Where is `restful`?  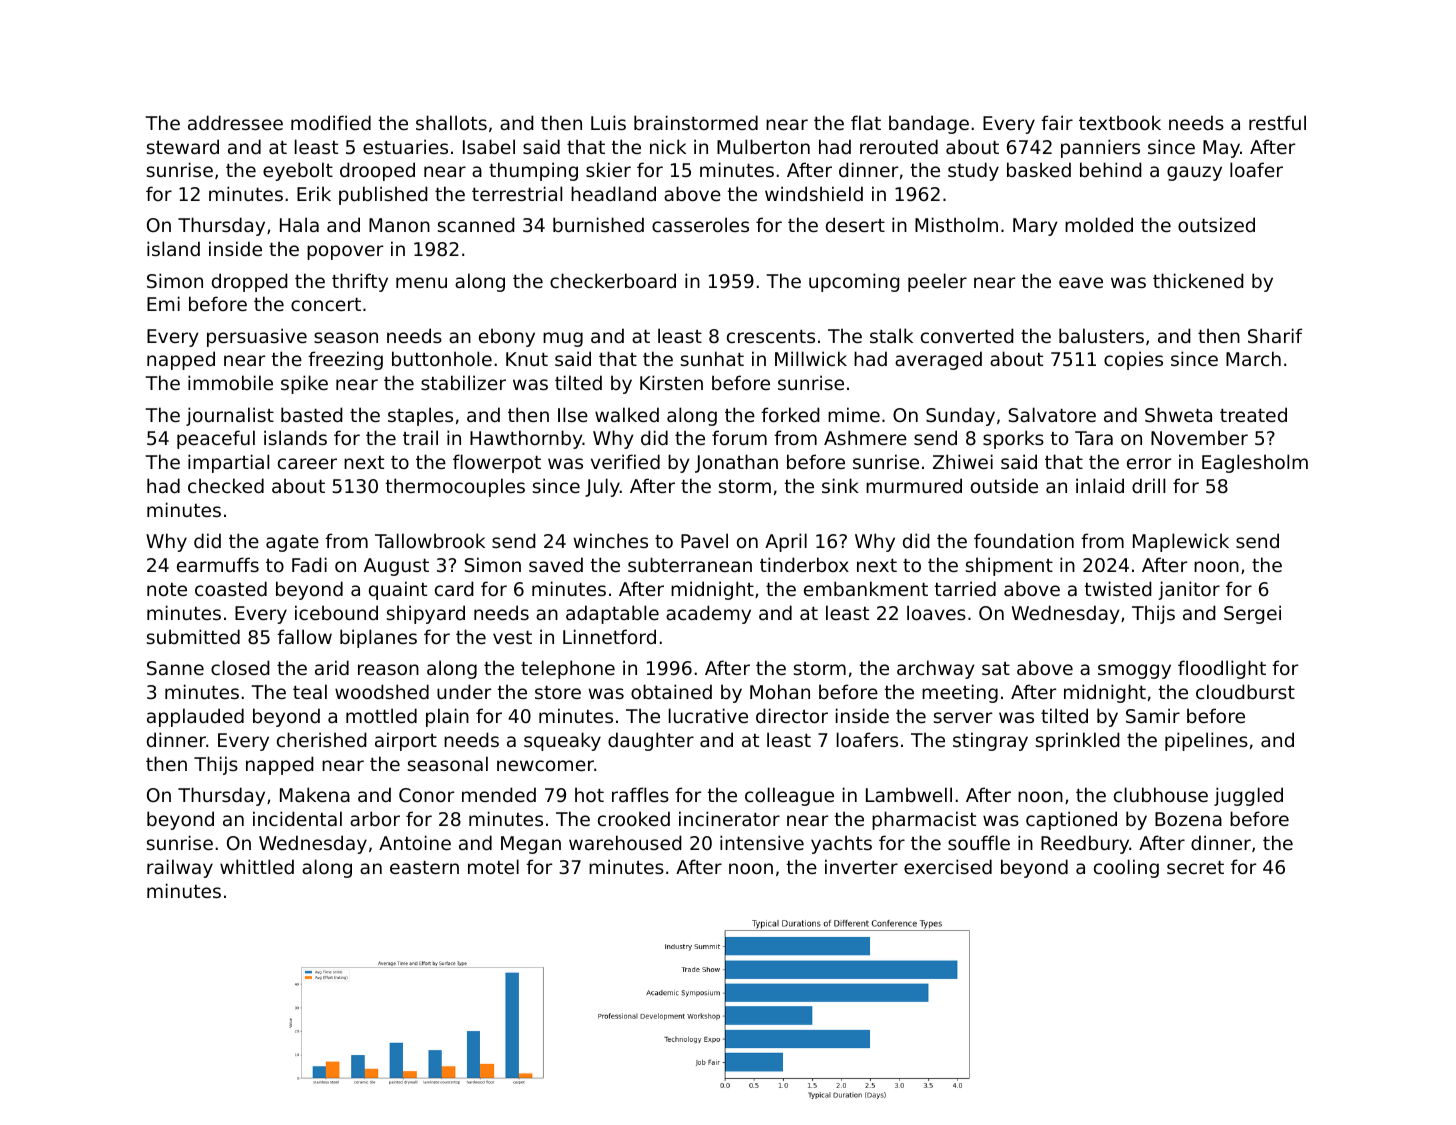 restful is located at coordinates (1277, 122).
